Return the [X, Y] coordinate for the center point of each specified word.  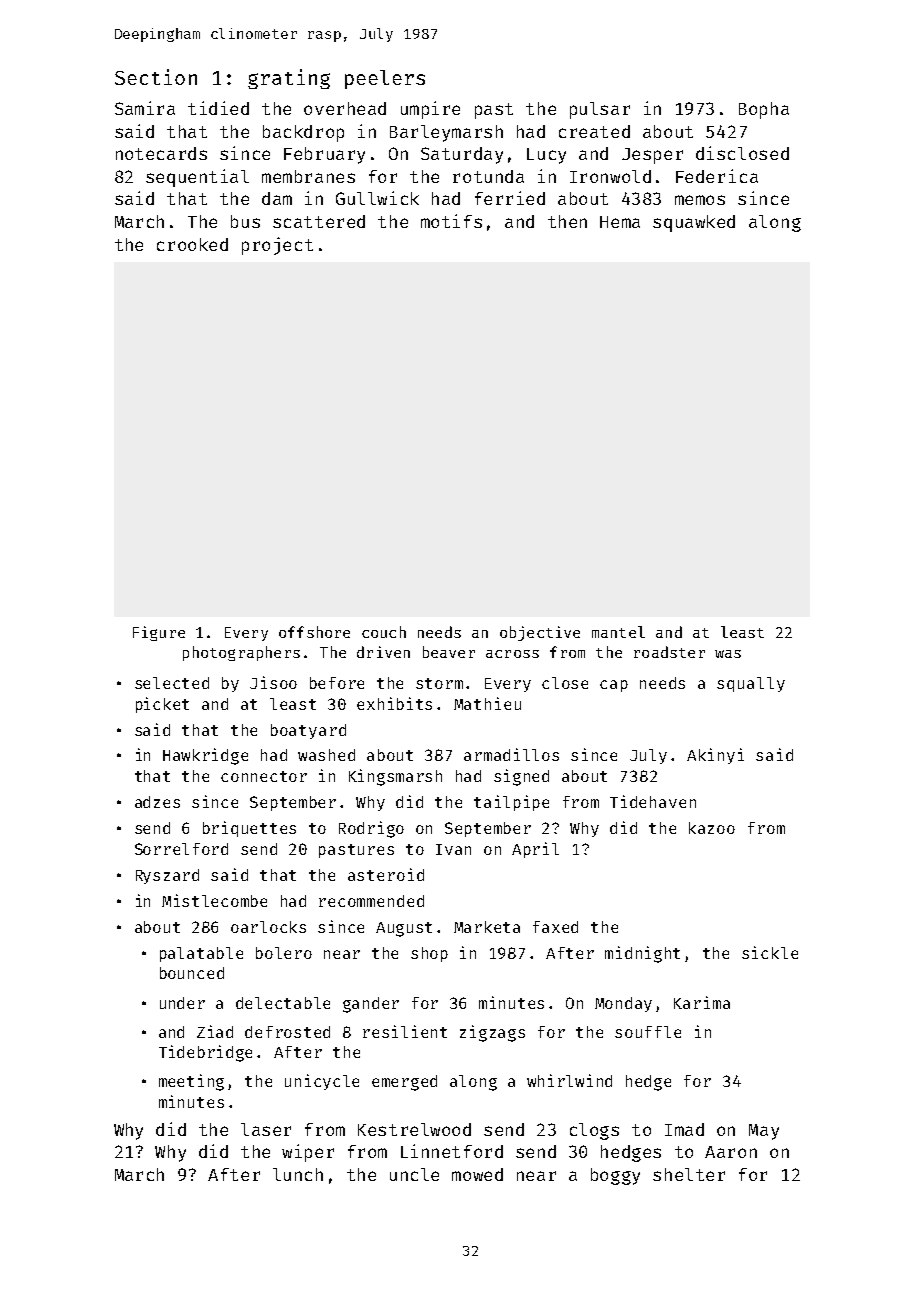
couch [384, 632]
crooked [192, 244]
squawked [694, 223]
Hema [620, 222]
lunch [298, 1174]
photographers [241, 653]
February [324, 155]
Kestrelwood [414, 1129]
